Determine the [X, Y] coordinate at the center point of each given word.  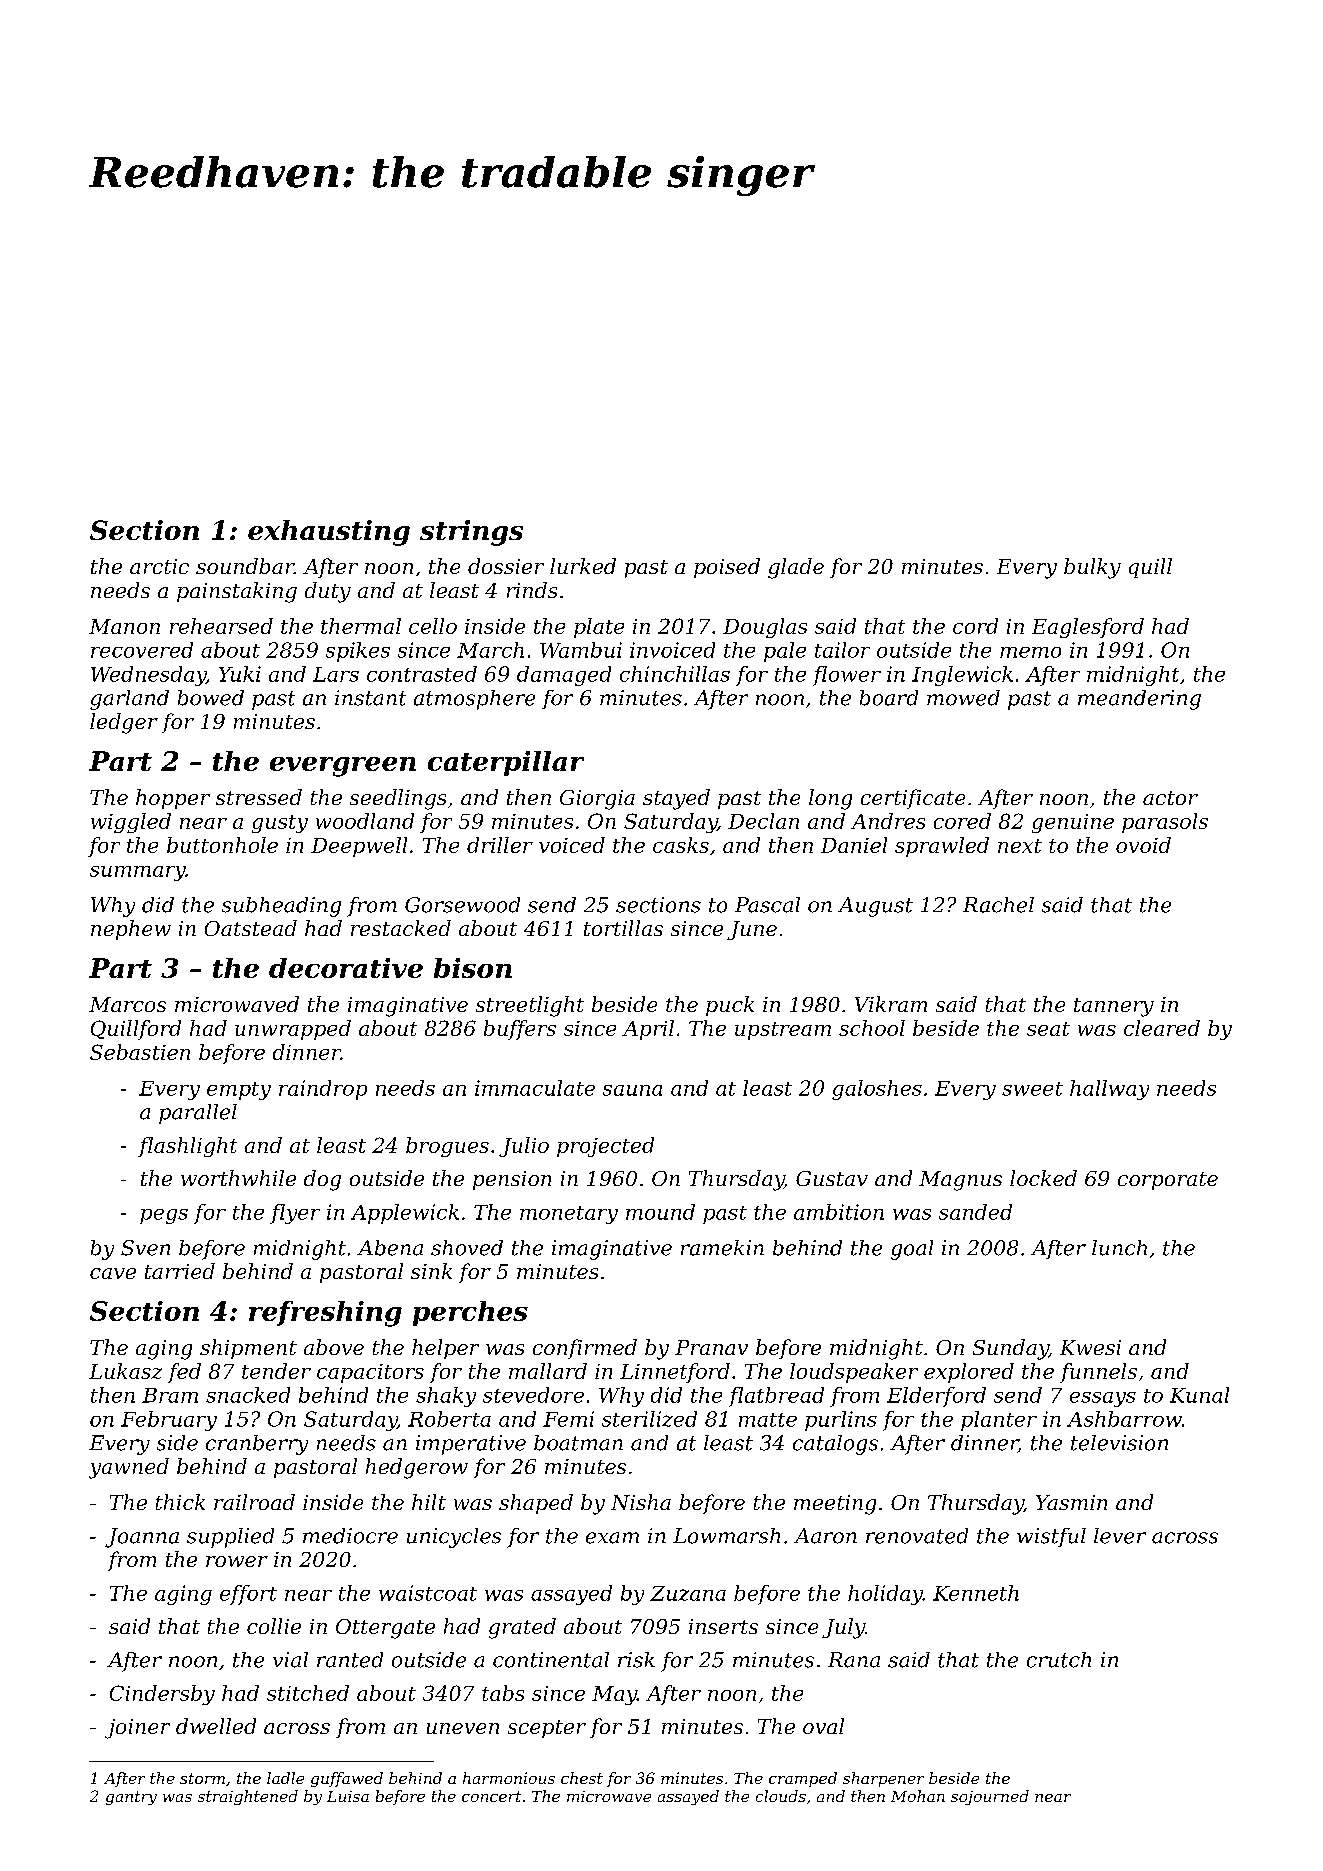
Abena [390, 1248]
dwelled [216, 1726]
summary [138, 873]
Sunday [1011, 1349]
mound [660, 1212]
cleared [1162, 1028]
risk [636, 1660]
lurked [583, 566]
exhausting [329, 533]
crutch [1059, 1660]
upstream [783, 1031]
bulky [1092, 568]
